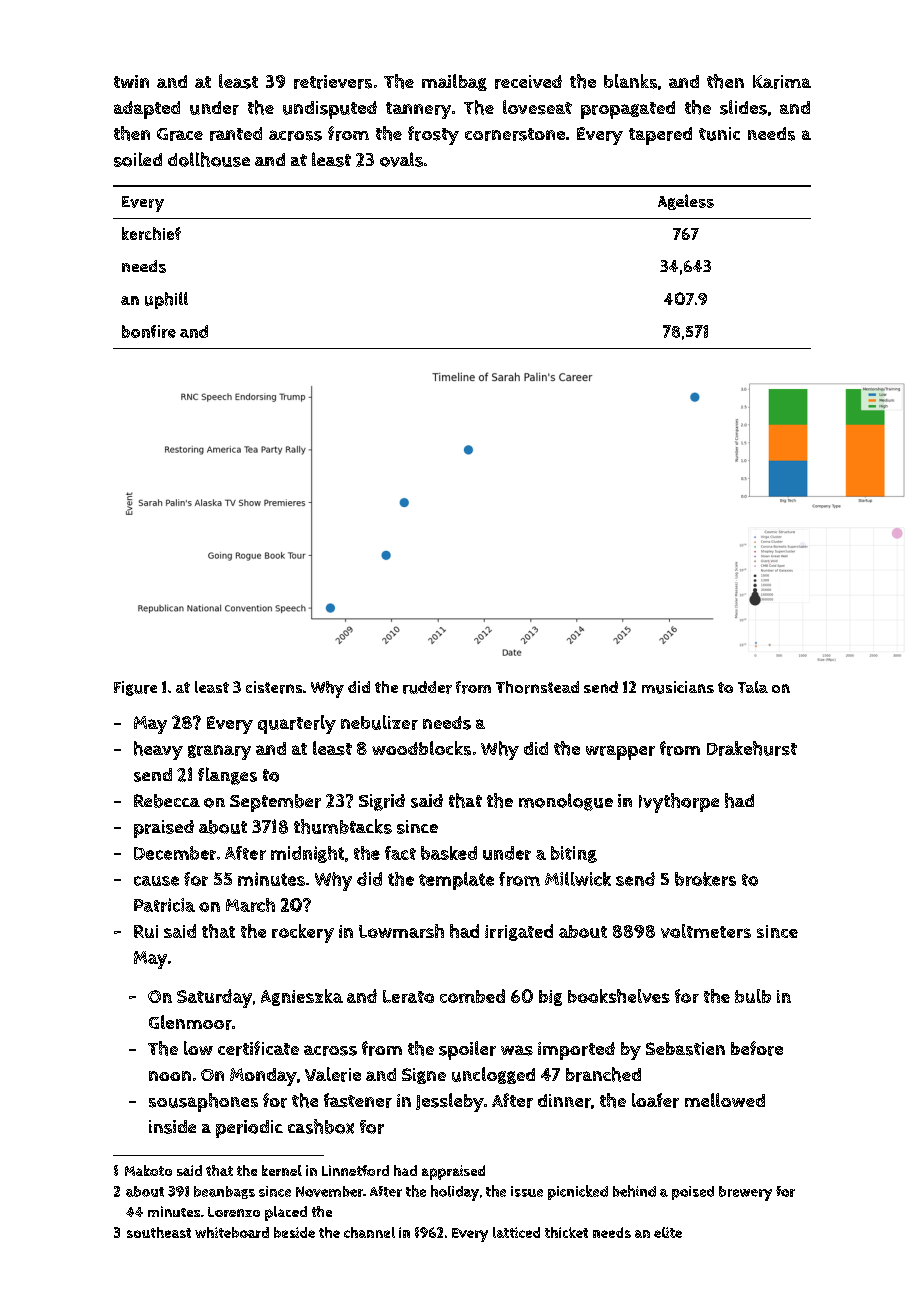 Image resolution: width=924 pixels, height=1308 pixels. I want to click on southeast, so click(159, 1232).
